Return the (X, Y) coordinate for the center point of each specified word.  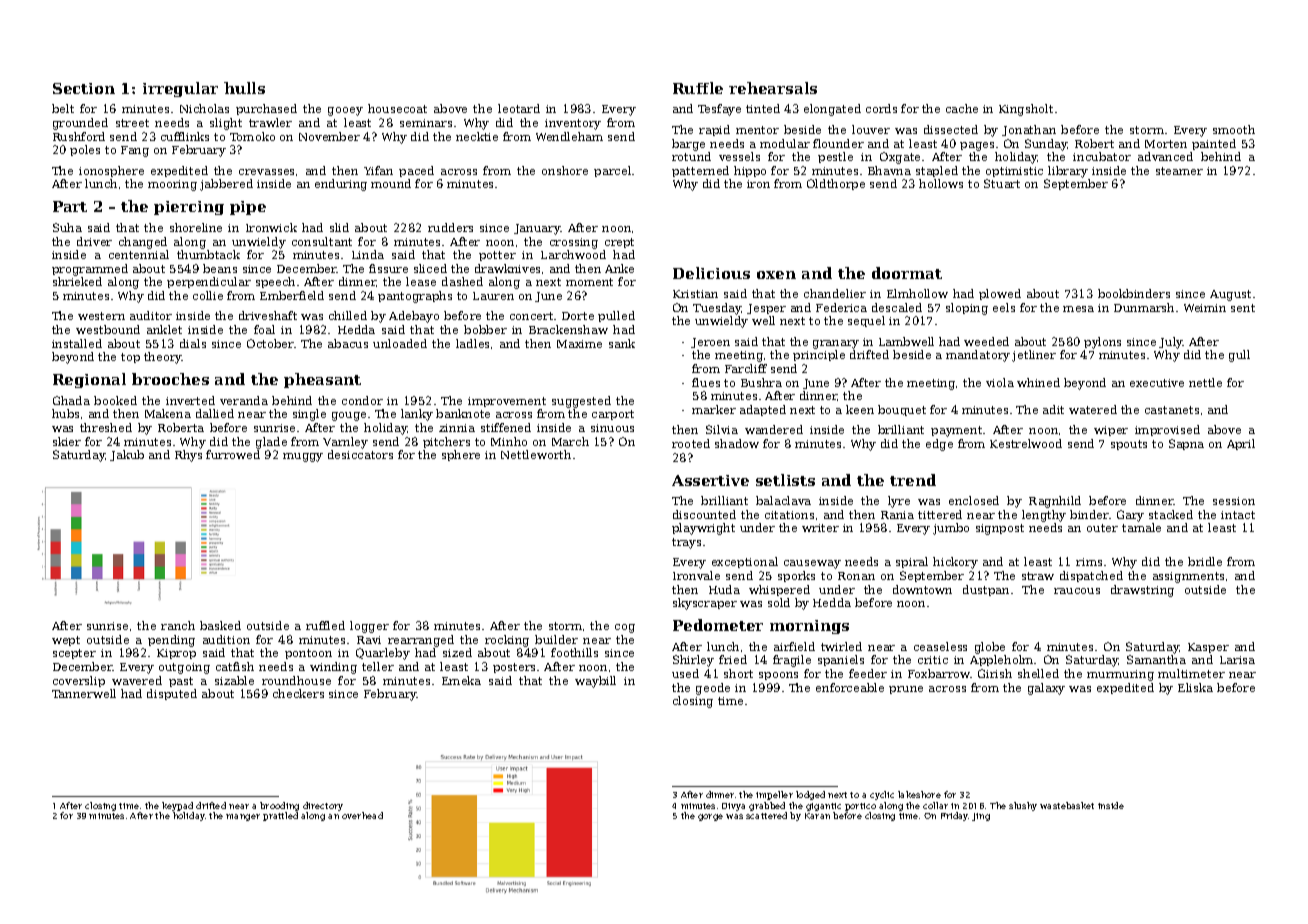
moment (589, 282)
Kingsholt (1026, 110)
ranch (178, 625)
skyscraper (705, 604)
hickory (955, 563)
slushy (1023, 806)
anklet (164, 329)
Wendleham (569, 136)
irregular (180, 89)
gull (1239, 356)
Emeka (461, 680)
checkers (298, 693)
